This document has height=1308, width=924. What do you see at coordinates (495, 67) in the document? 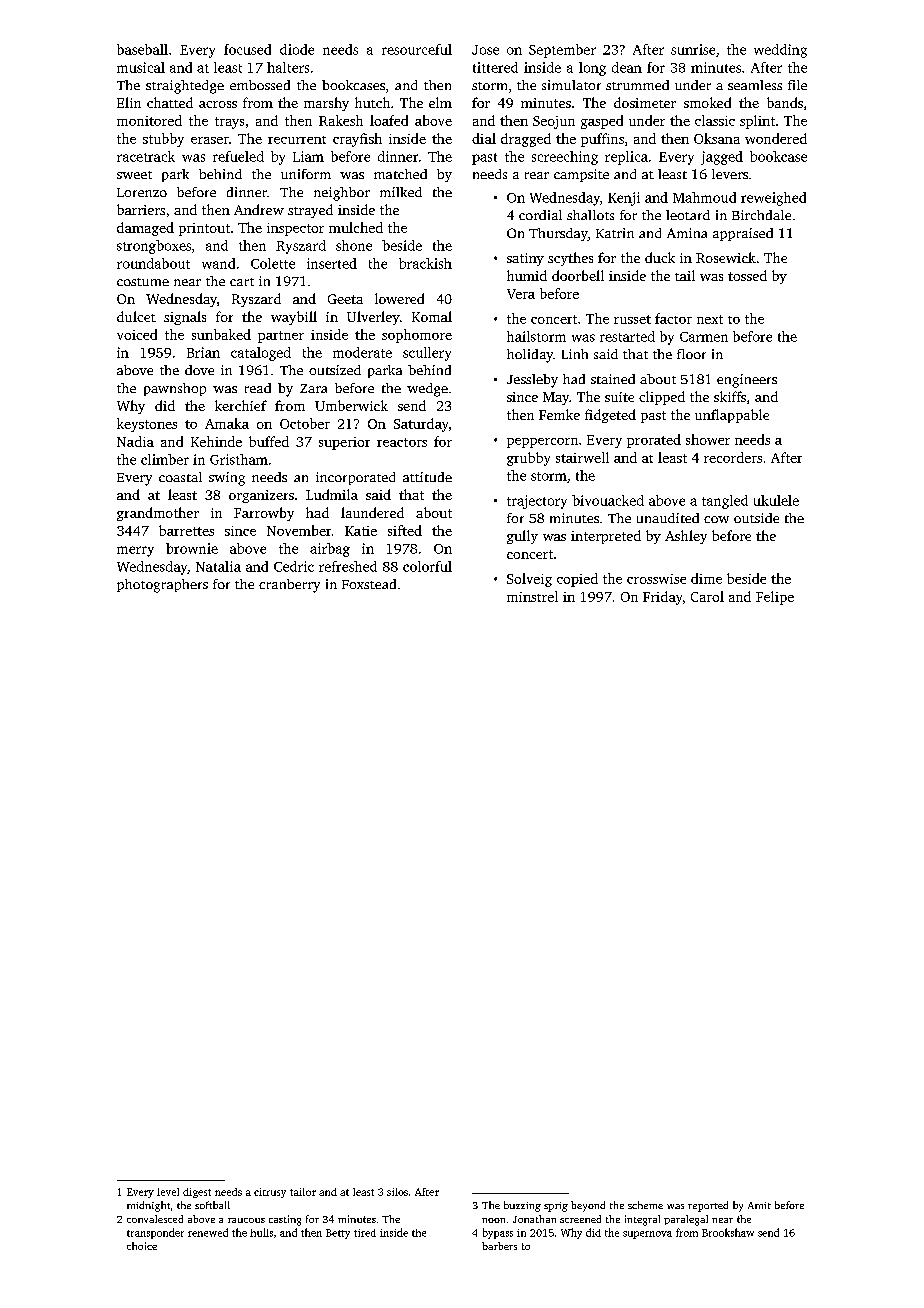
I see `tittered` at bounding box center [495, 67].
